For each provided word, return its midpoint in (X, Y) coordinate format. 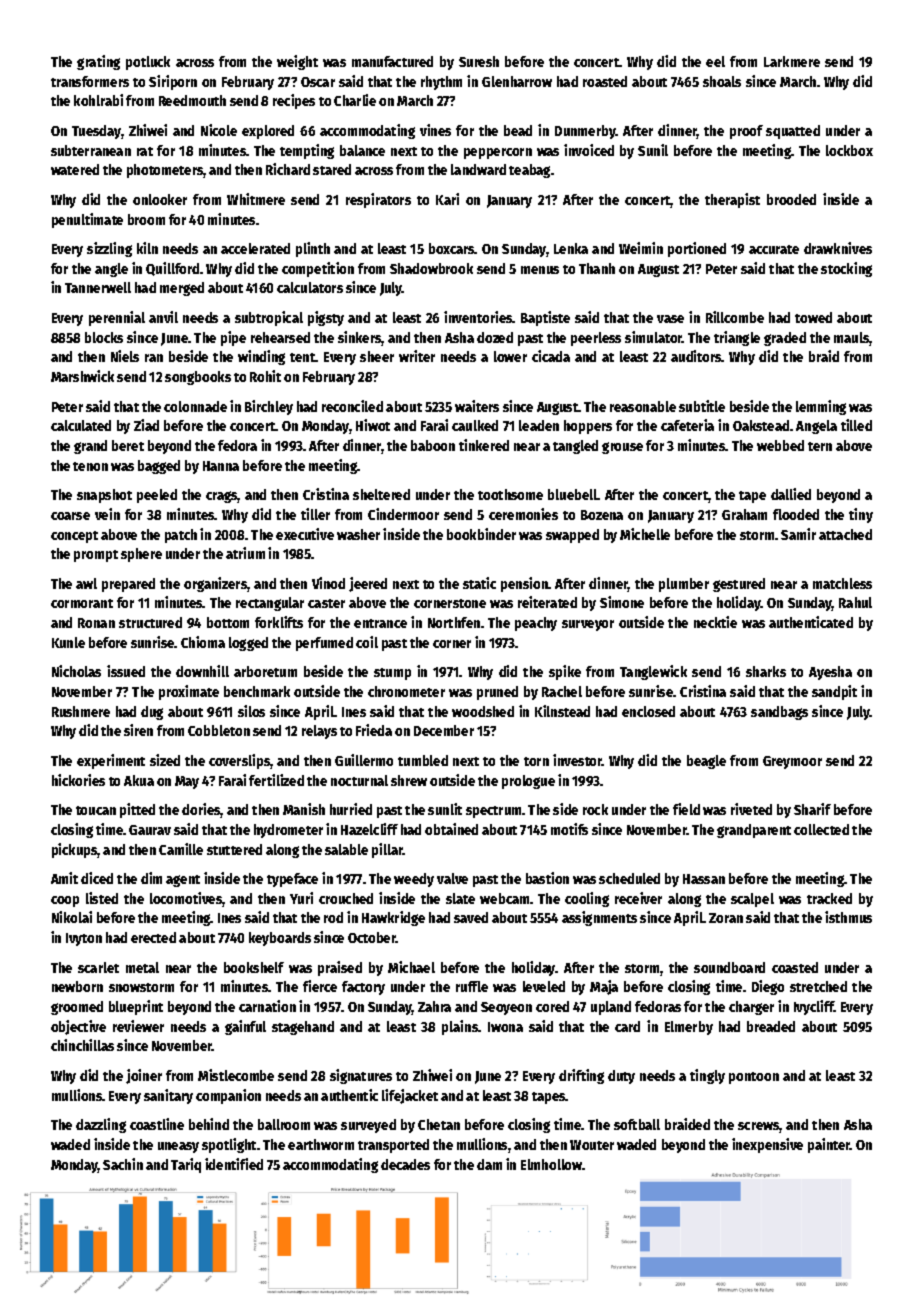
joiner (144, 1076)
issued (126, 671)
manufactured (392, 61)
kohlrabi (98, 100)
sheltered (381, 494)
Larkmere (792, 61)
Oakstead (761, 425)
